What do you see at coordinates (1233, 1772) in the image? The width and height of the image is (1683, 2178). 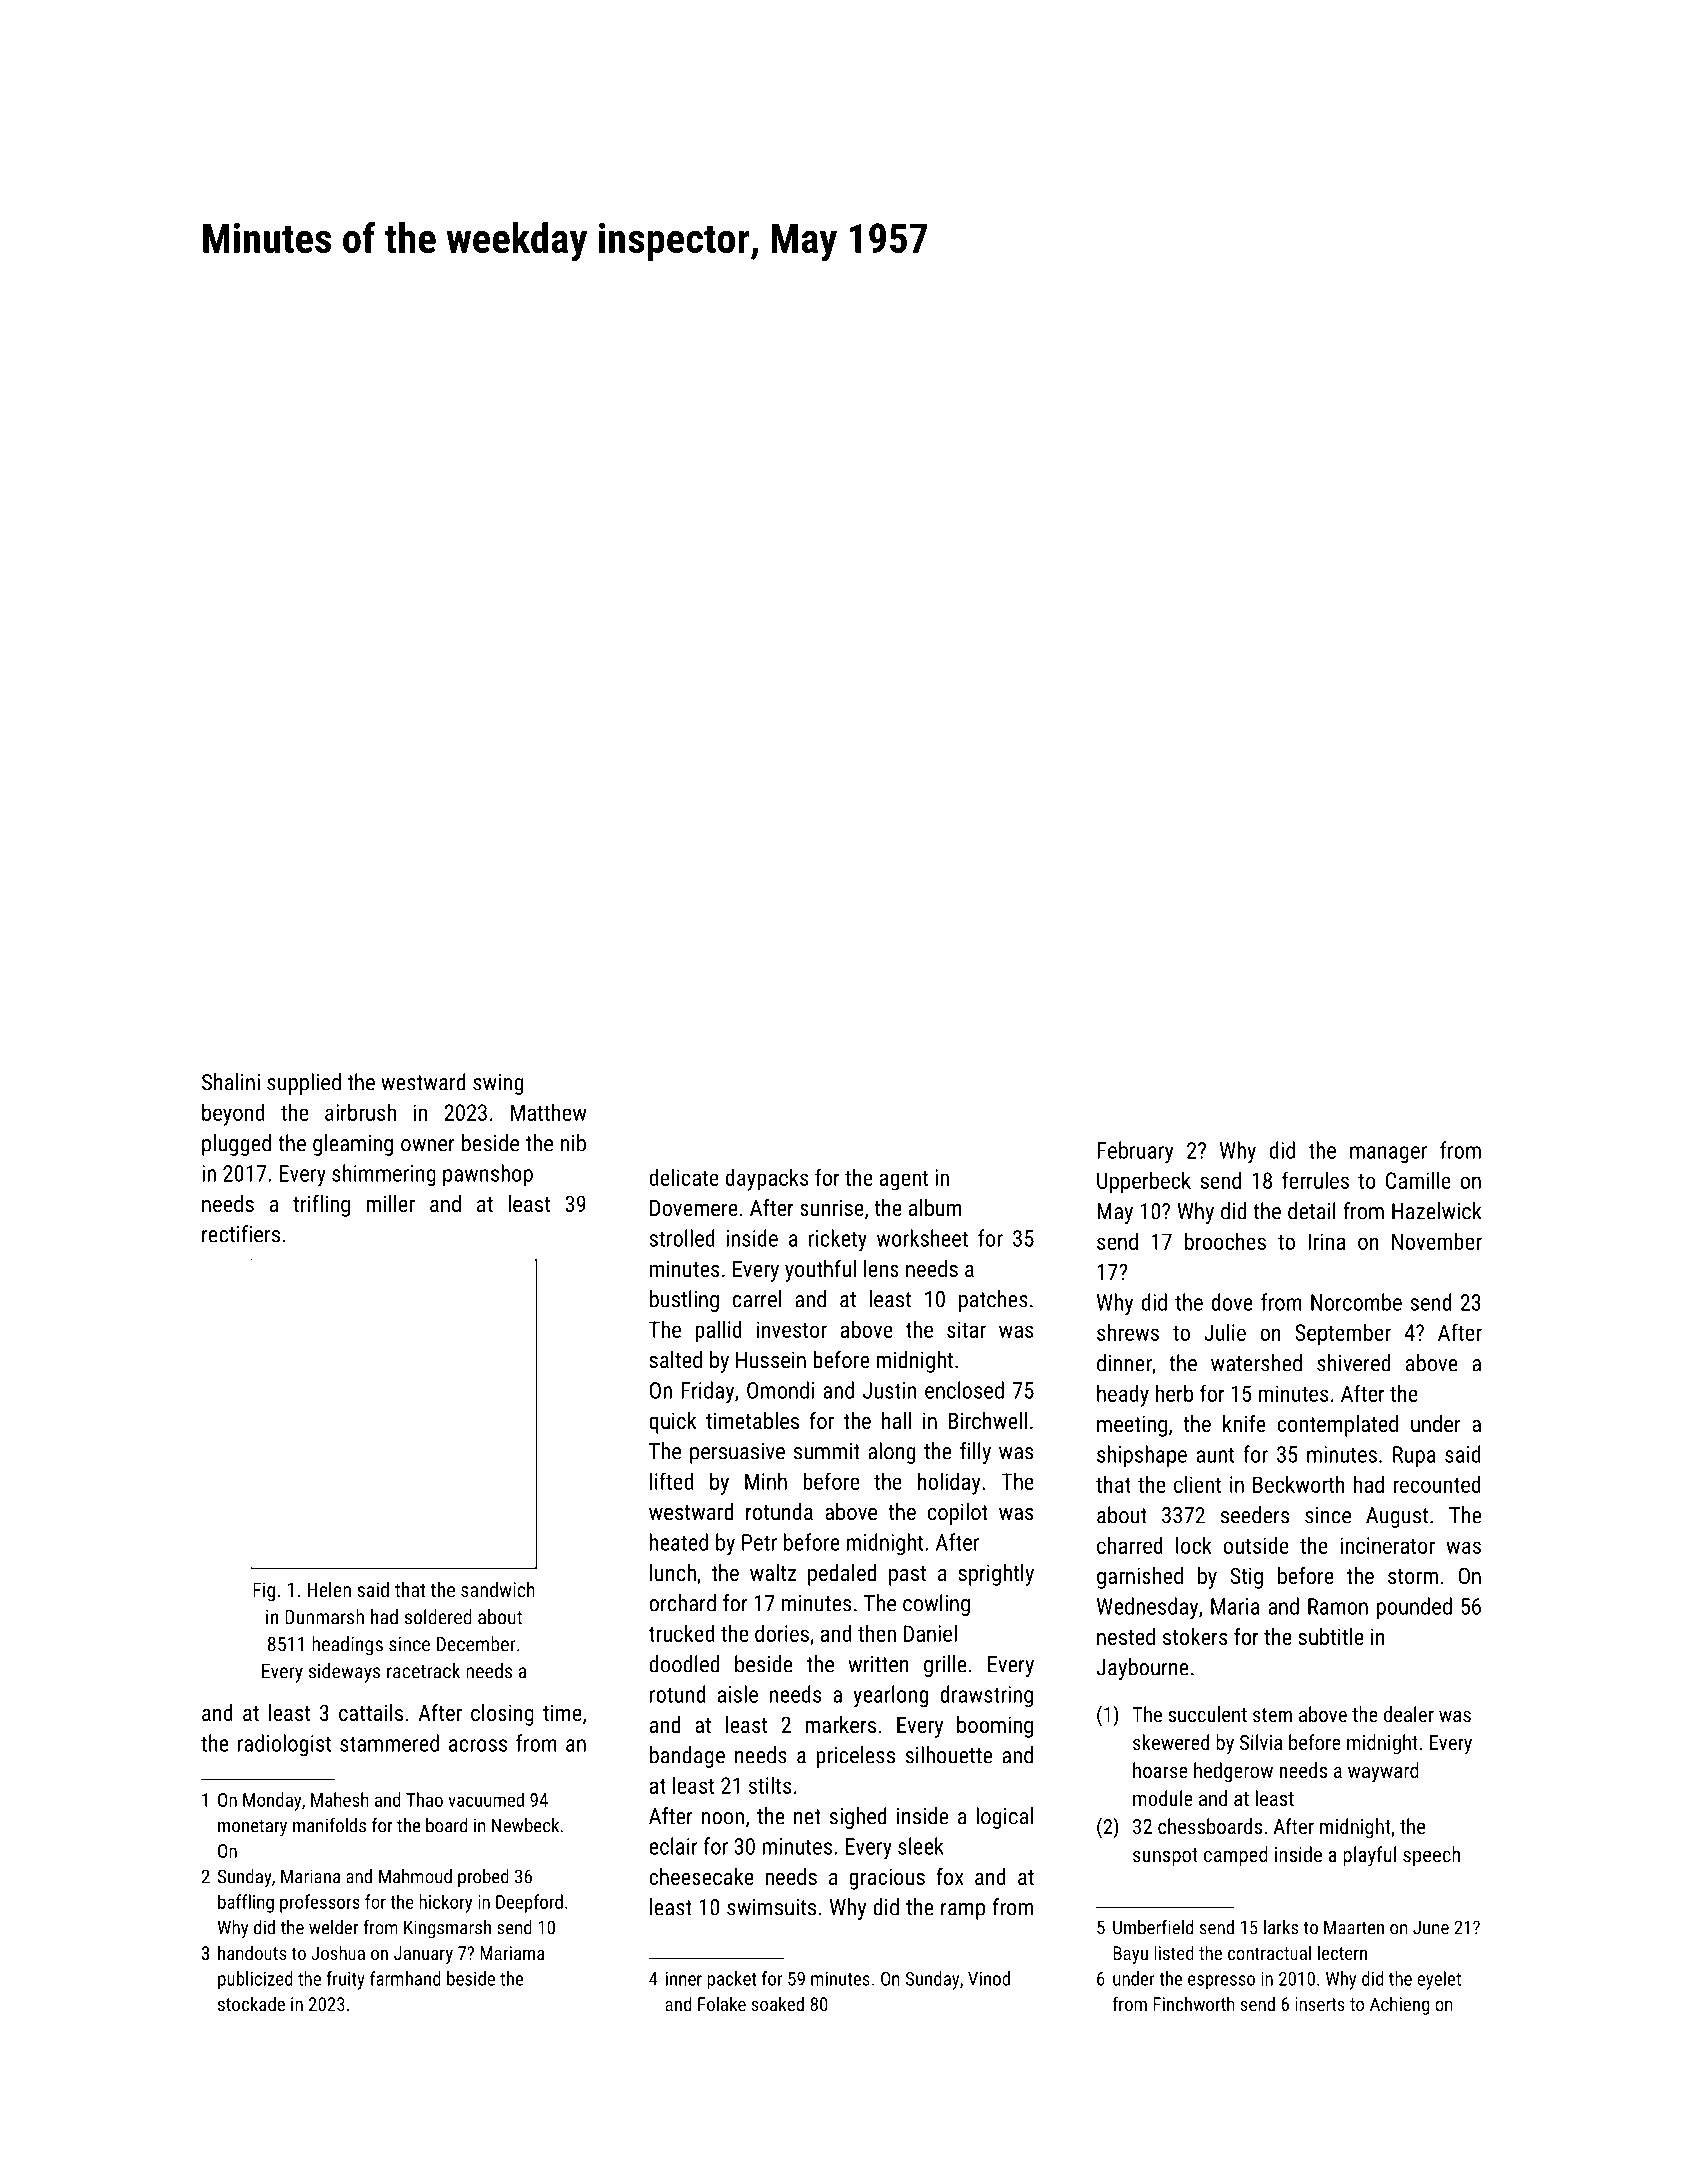 I see `hedgerow` at bounding box center [1233, 1772].
